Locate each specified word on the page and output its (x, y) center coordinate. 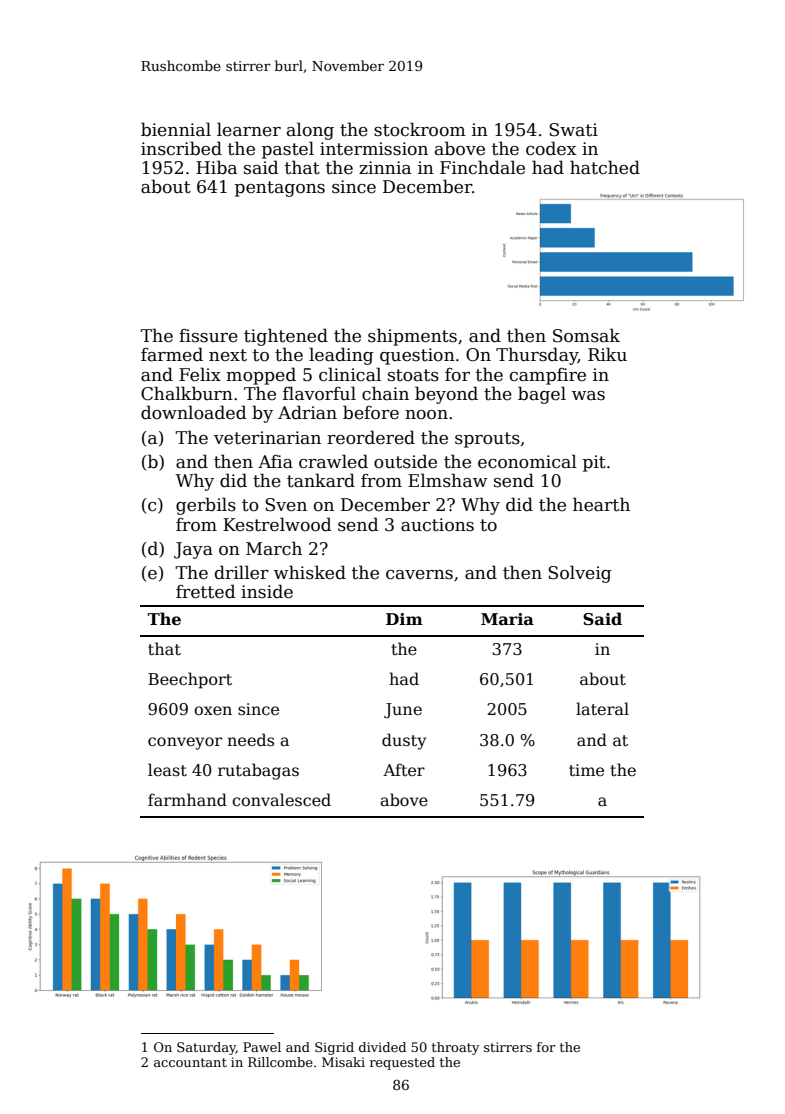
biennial (176, 129)
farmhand (187, 800)
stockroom (420, 129)
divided (382, 1047)
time (586, 770)
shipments (412, 337)
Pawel (262, 1047)
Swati (573, 130)
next (228, 355)
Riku (607, 354)
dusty (404, 741)
